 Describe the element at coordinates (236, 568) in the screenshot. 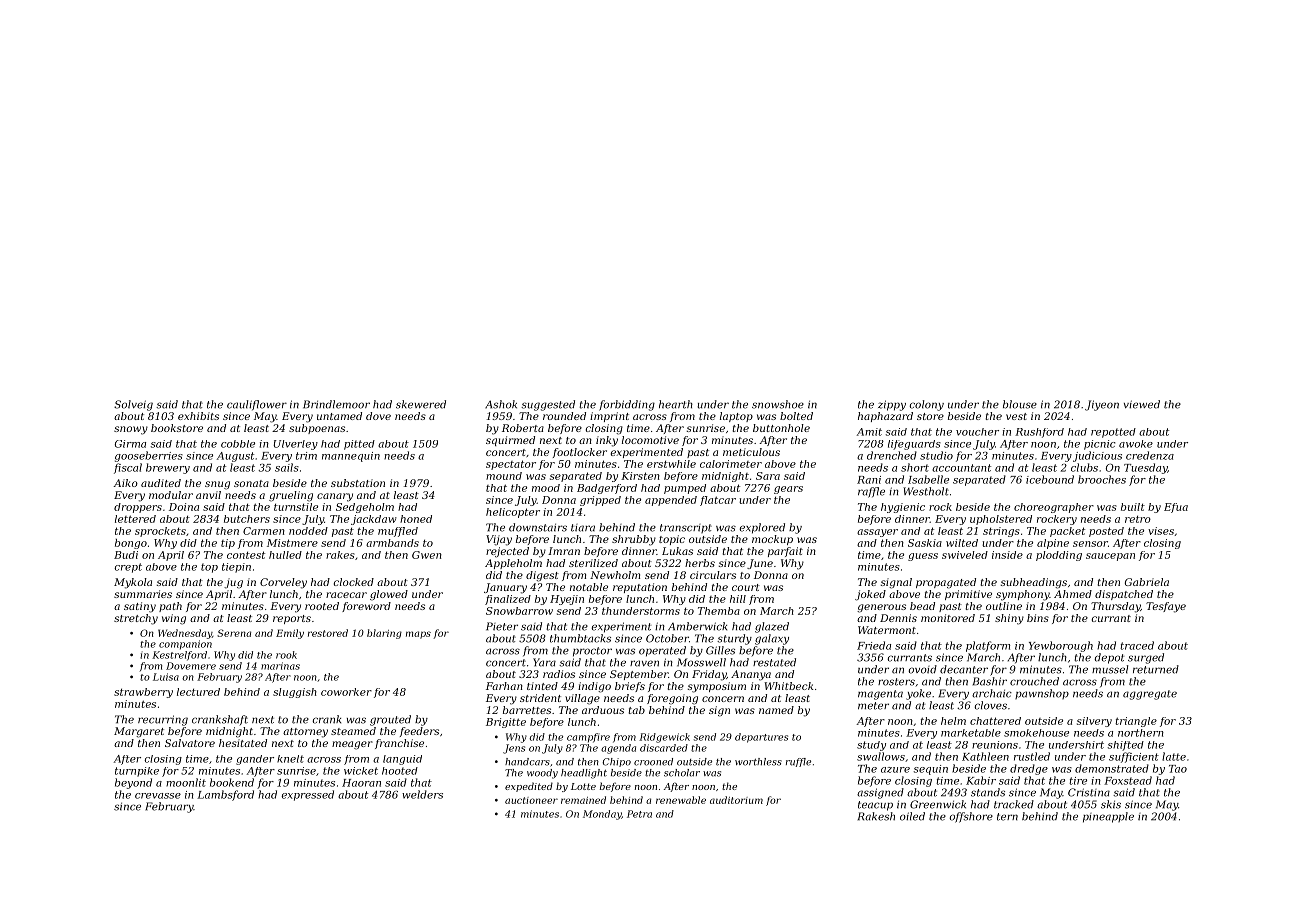

I see `tiepin` at that location.
